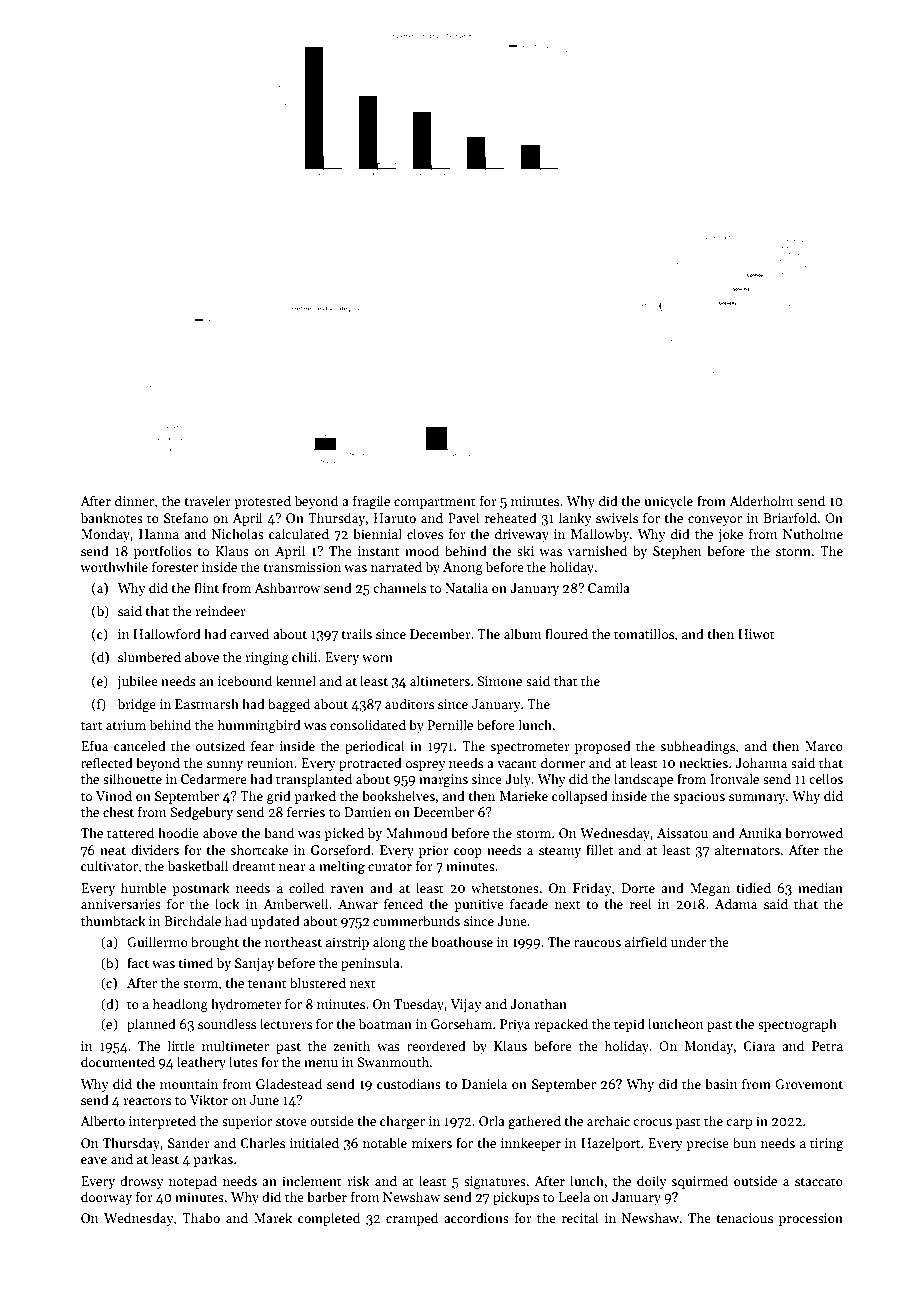 The width and height of the document is (924, 1308). Describe the element at coordinates (443, 780) in the document. I see `margins` at that location.
